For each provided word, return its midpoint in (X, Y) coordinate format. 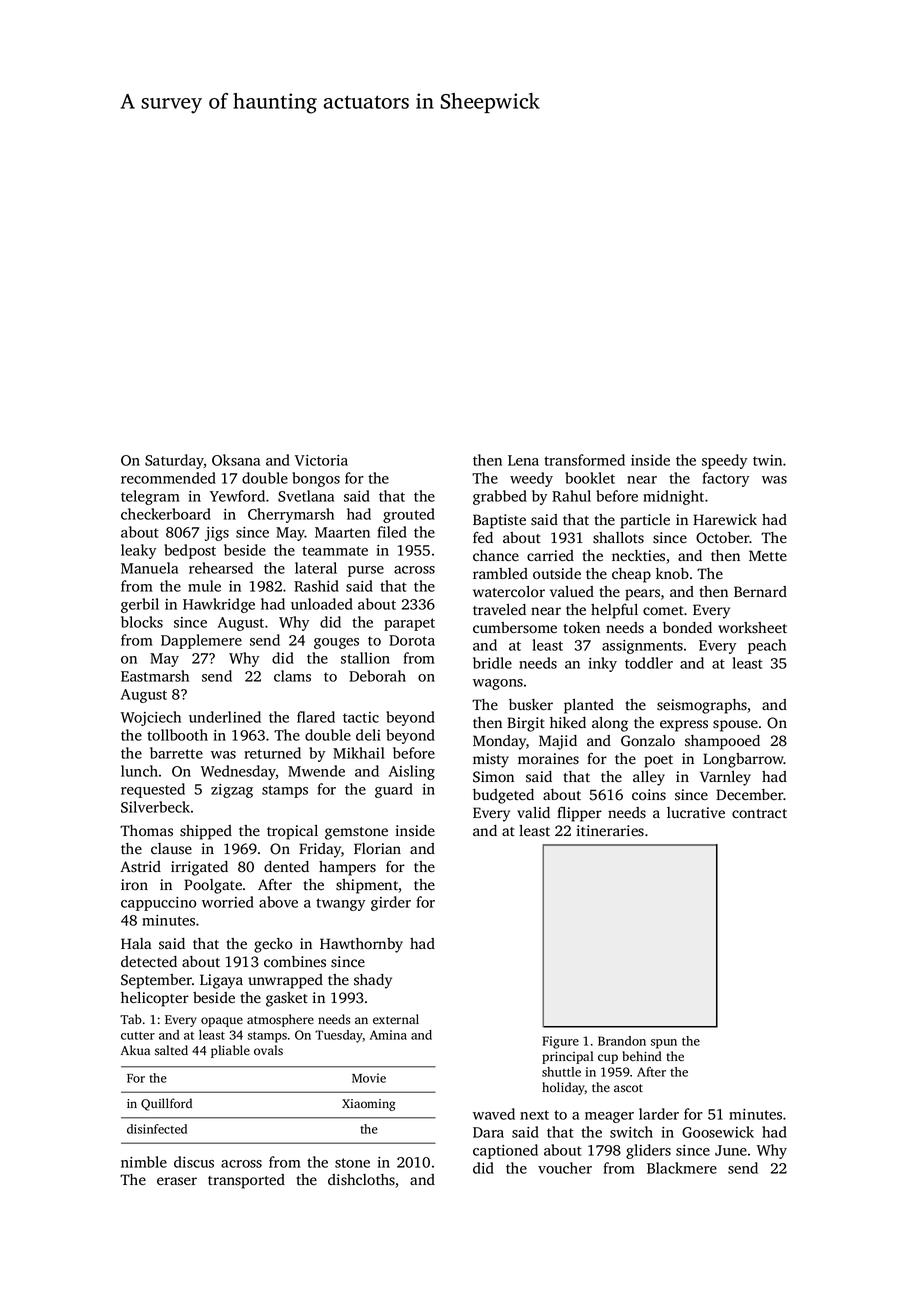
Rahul (571, 496)
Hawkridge (219, 605)
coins (649, 795)
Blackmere (682, 1168)
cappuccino (159, 904)
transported (246, 1181)
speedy (724, 461)
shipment (367, 886)
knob (672, 574)
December (750, 794)
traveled (499, 609)
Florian (377, 849)
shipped (206, 832)
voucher (565, 1168)
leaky (138, 551)
